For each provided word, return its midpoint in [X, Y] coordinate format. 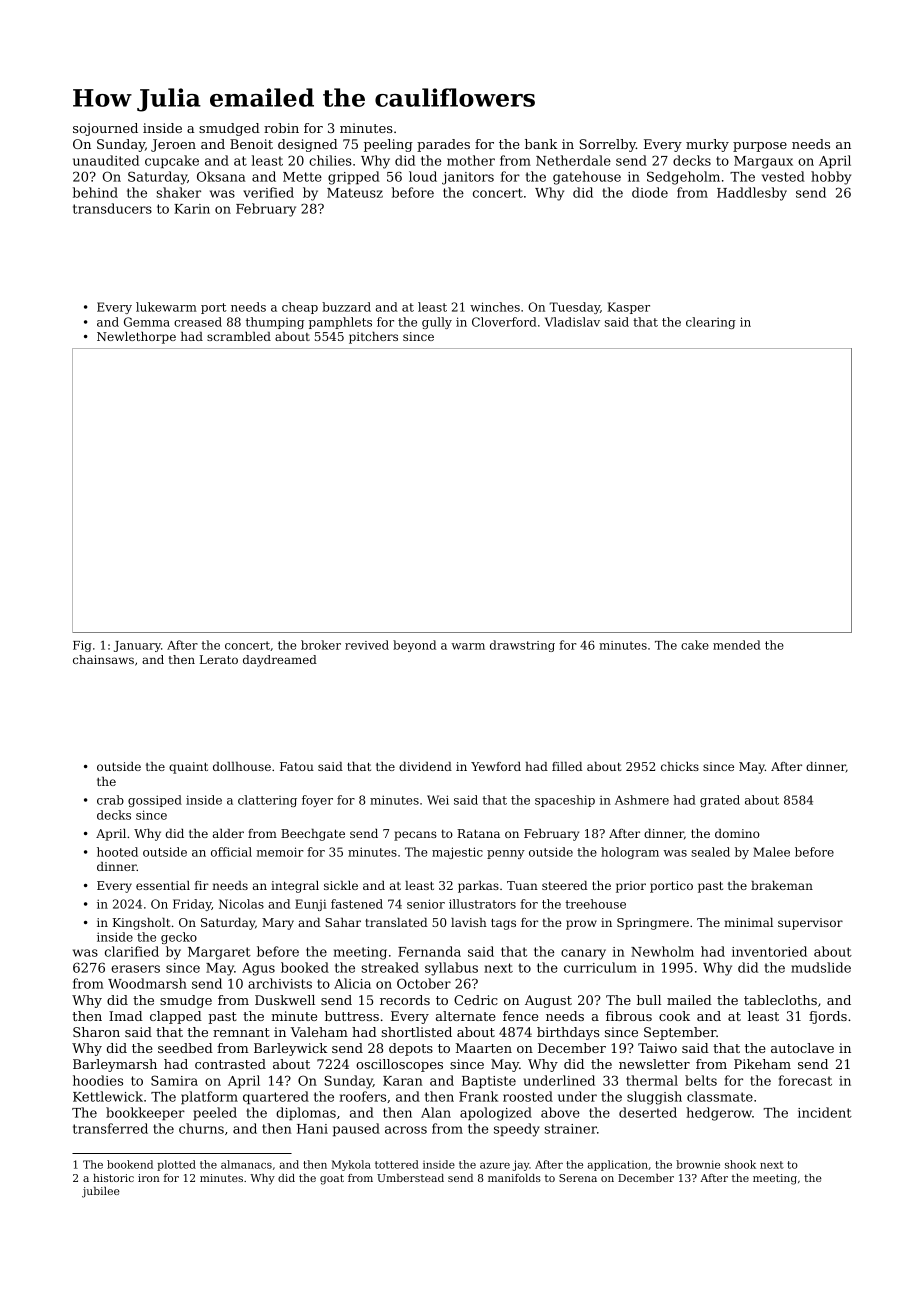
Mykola [351, 1165]
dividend [425, 766]
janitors [468, 178]
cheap [300, 308]
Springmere [653, 924]
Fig [82, 646]
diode [650, 192]
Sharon [96, 1032]
